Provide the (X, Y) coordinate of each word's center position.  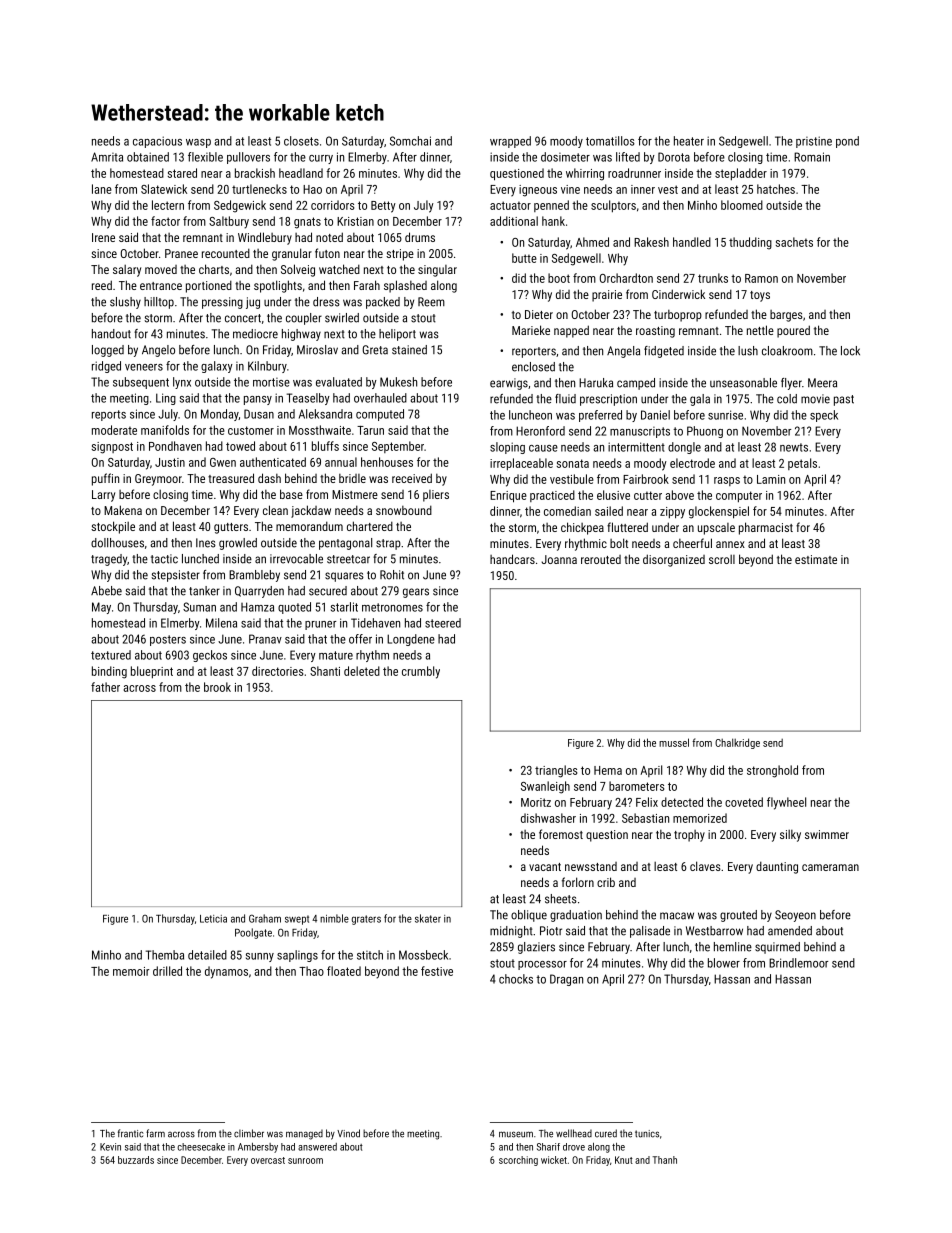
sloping (507, 448)
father (105, 687)
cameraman (830, 867)
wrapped (510, 142)
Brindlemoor (798, 963)
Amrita (107, 157)
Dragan (566, 980)
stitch (370, 955)
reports (109, 415)
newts (794, 447)
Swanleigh (545, 787)
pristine (814, 142)
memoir (131, 971)
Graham (265, 918)
